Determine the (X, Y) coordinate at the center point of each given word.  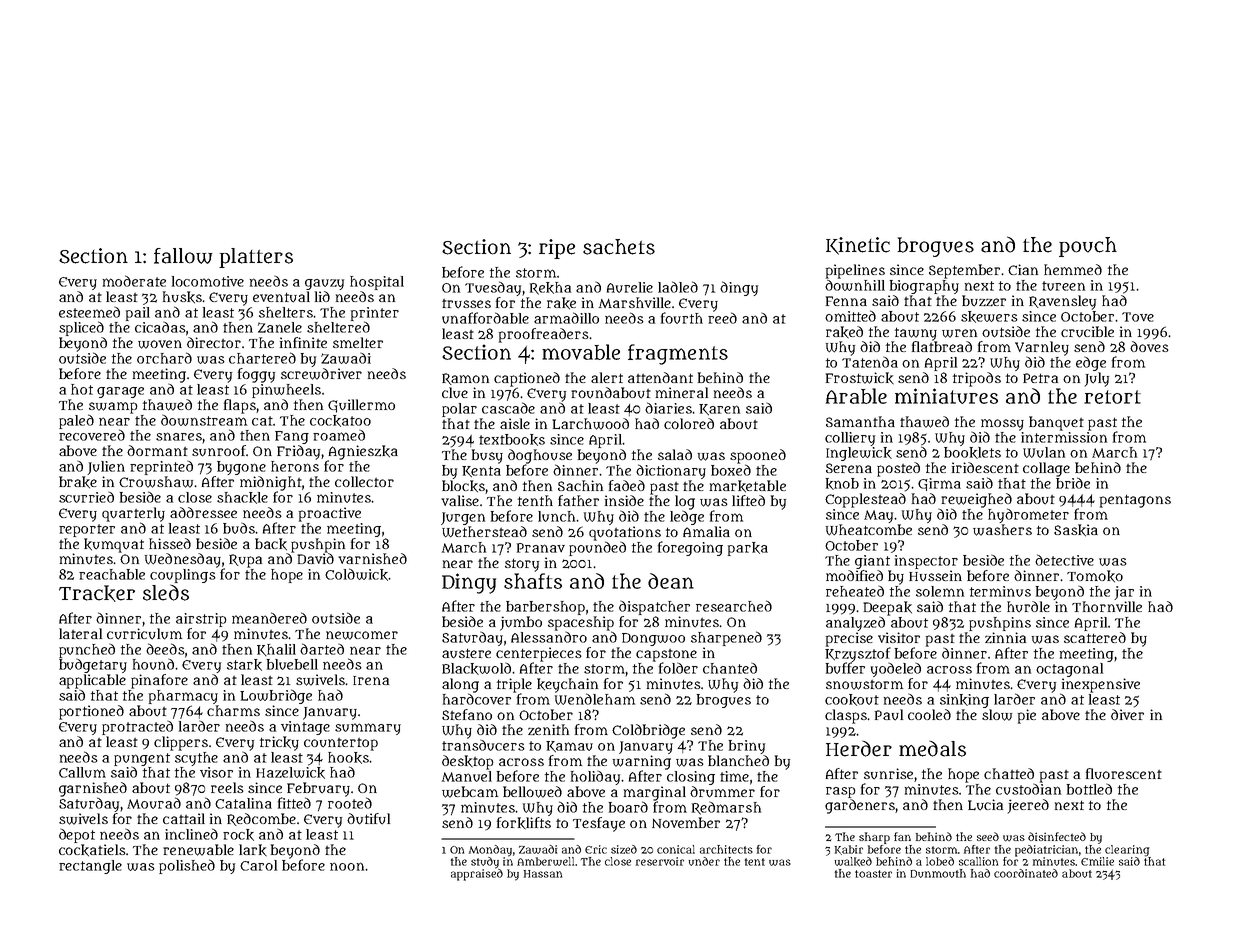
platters (256, 258)
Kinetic (858, 246)
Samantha (860, 421)
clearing (1127, 850)
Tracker (97, 593)
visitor (899, 637)
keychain (567, 685)
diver (1127, 714)
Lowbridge (276, 696)
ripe (557, 249)
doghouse (540, 456)
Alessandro (549, 637)
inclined (191, 834)
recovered (92, 435)
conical (676, 849)
